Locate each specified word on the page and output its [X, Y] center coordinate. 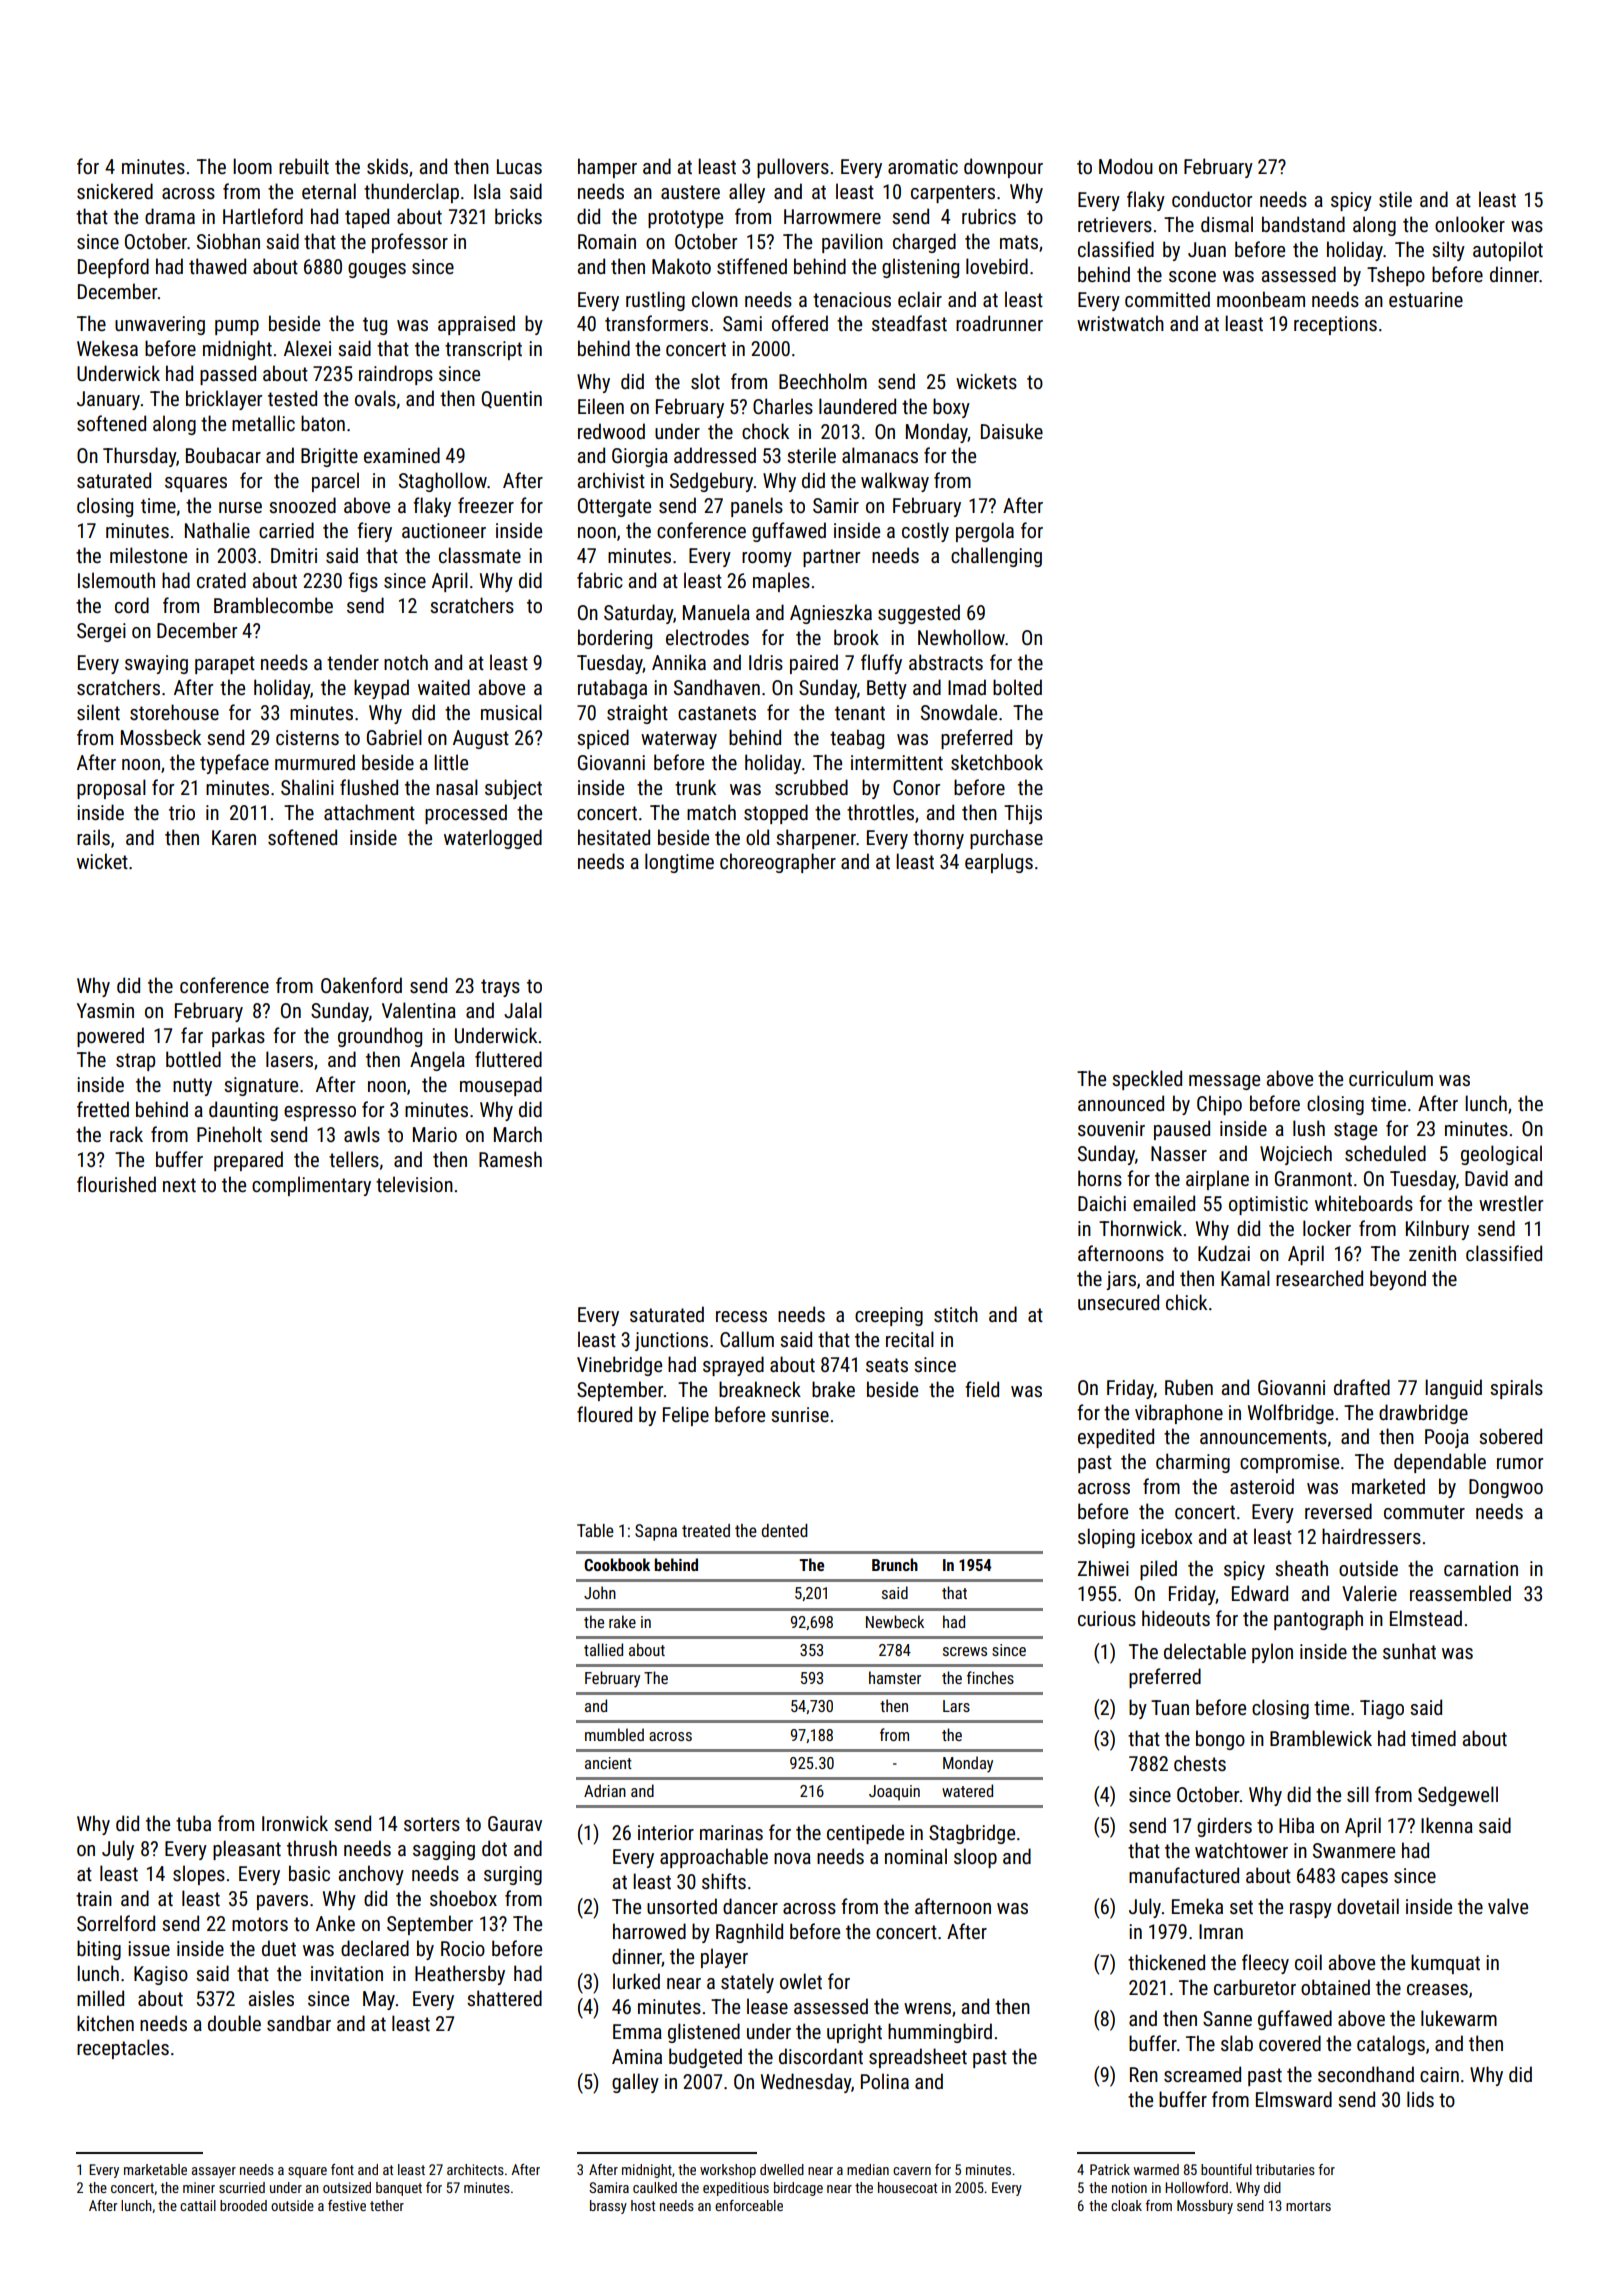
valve [1508, 1906]
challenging [996, 557]
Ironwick [295, 1823]
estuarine [1426, 299]
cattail [198, 2205]
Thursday [139, 457]
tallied [603, 1649]
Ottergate [614, 507]
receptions [1335, 325]
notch [406, 662]
